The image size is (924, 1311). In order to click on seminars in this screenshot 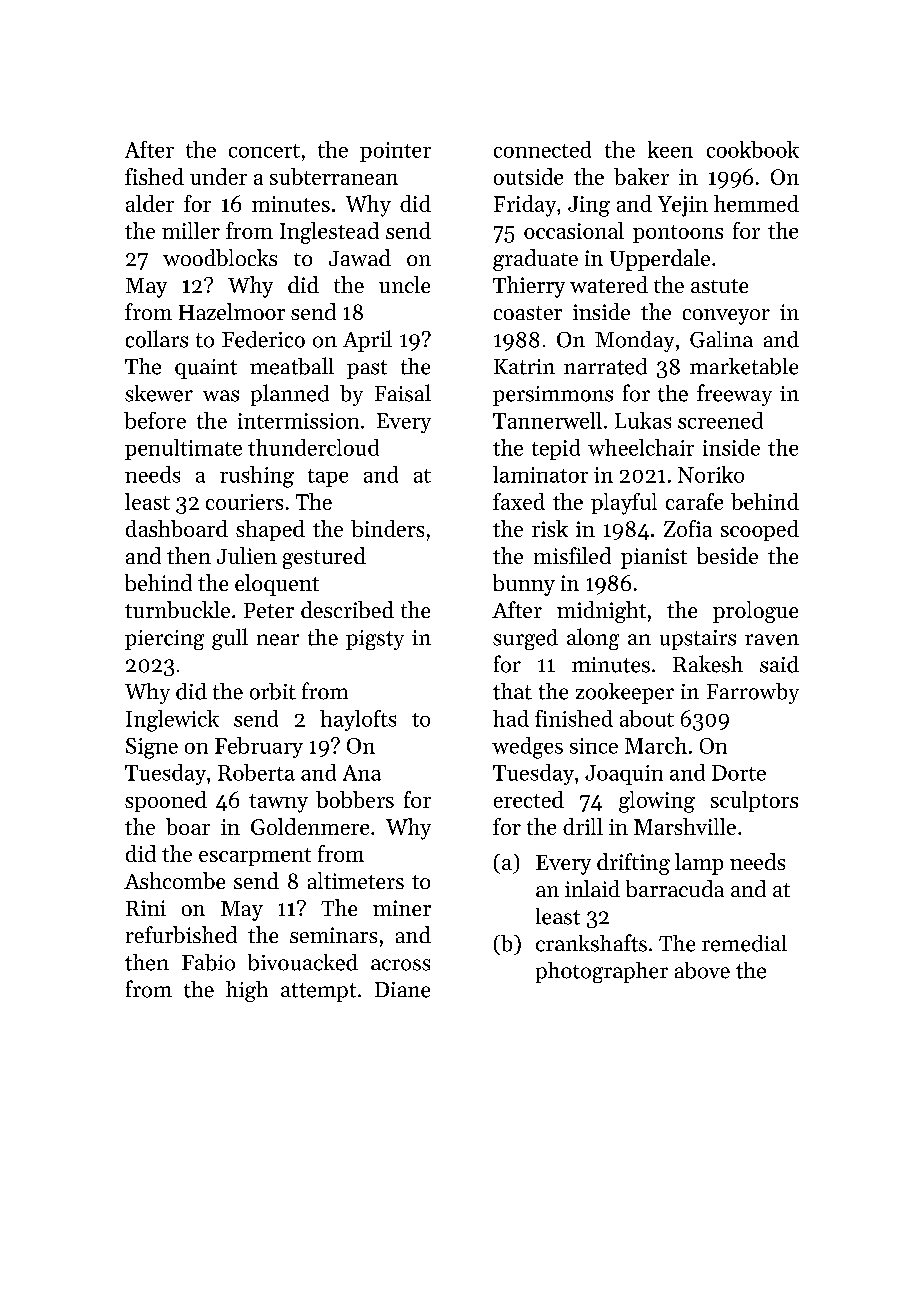, I will do `click(333, 935)`.
